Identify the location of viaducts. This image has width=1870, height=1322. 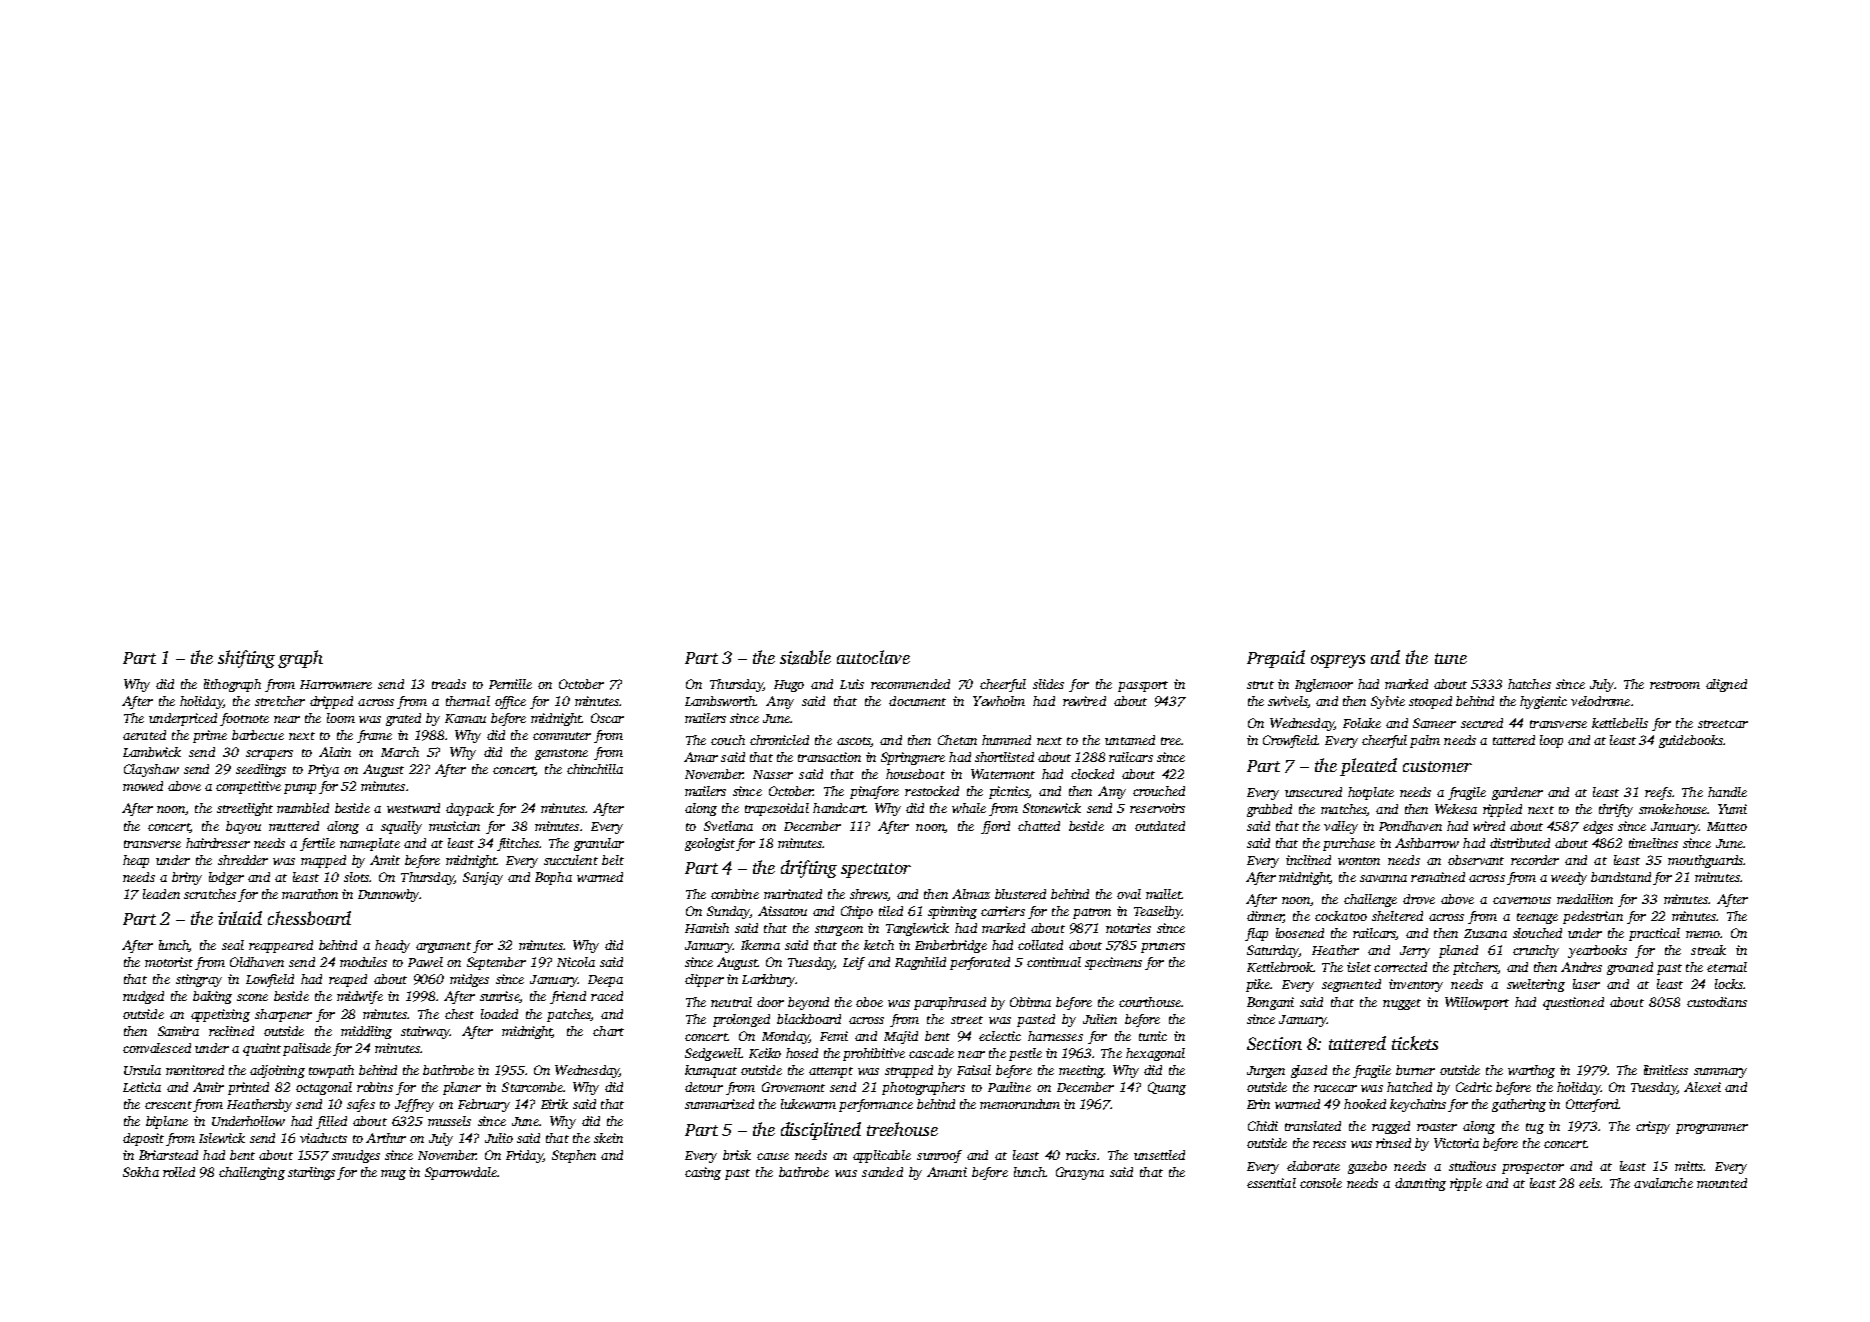
(323, 1138).
